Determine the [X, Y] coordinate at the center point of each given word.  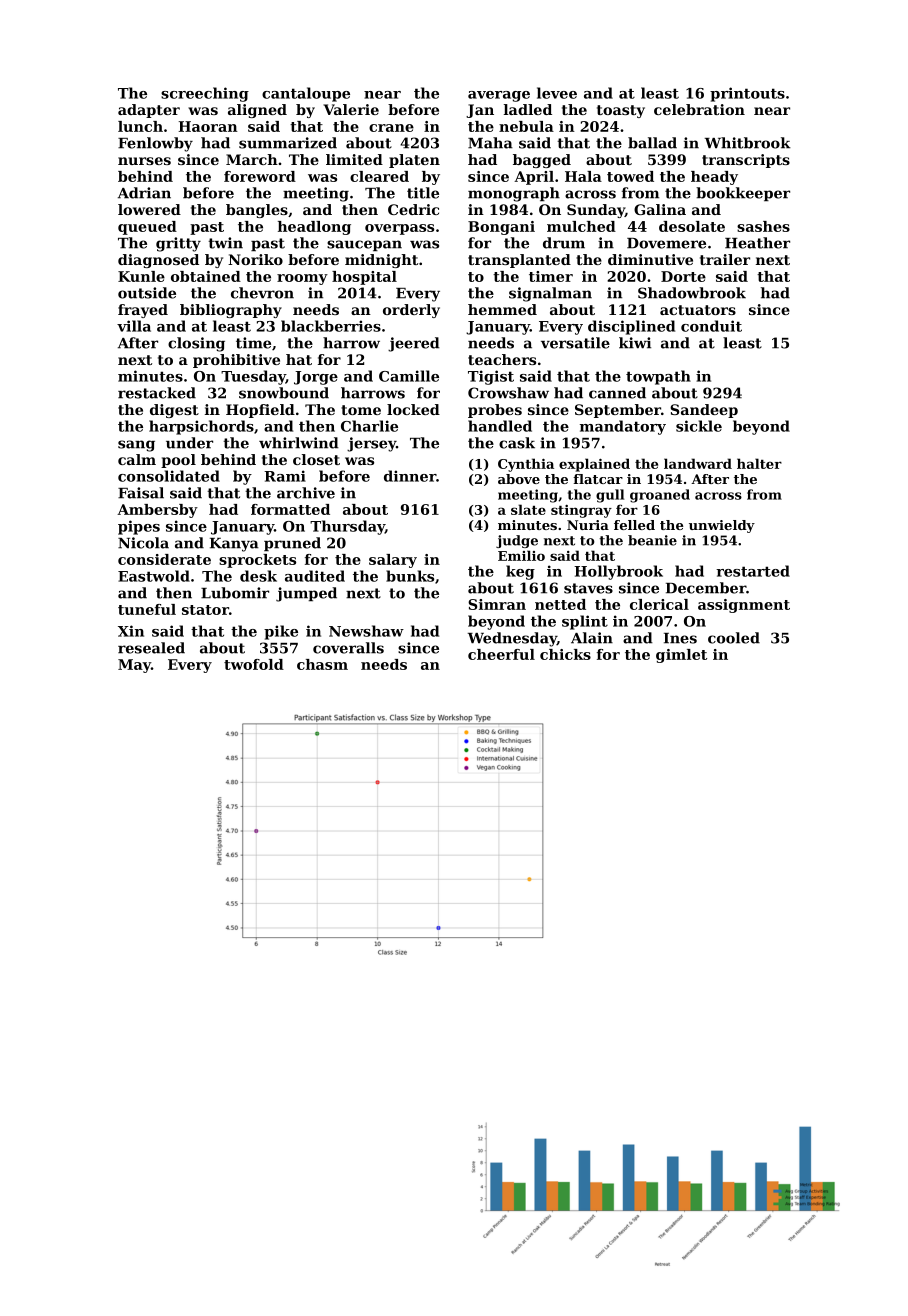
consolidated [169, 476]
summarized [288, 143]
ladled [528, 109]
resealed [151, 648]
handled [500, 426]
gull [610, 496]
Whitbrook [748, 143]
